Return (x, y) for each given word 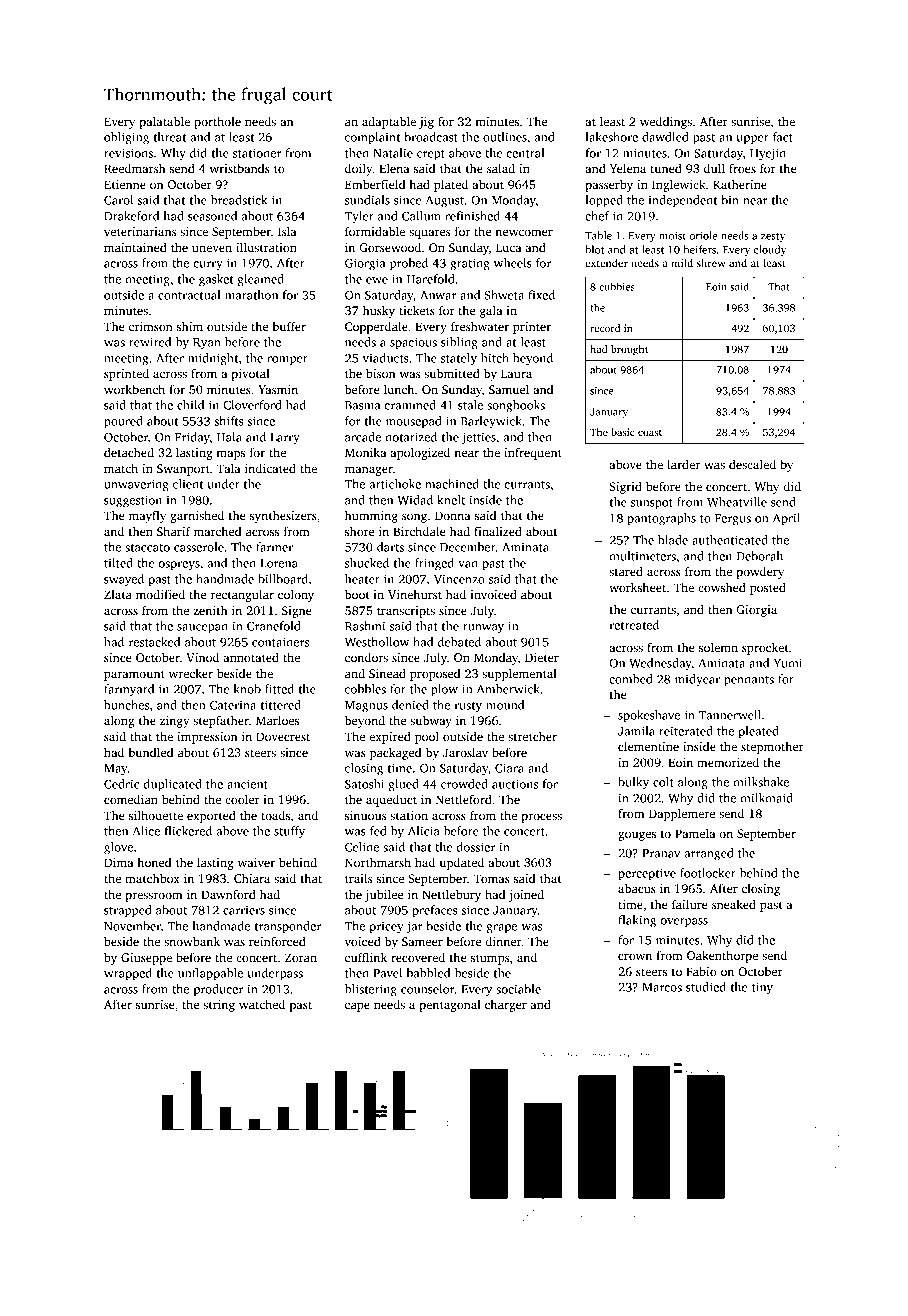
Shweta (504, 295)
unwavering (136, 485)
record (605, 328)
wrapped (128, 974)
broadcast (431, 137)
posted (768, 588)
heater (362, 579)
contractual (189, 295)
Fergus (733, 520)
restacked (154, 642)
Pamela (695, 833)
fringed (434, 564)
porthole (217, 123)
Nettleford (464, 799)
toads (275, 815)
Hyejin (768, 154)
